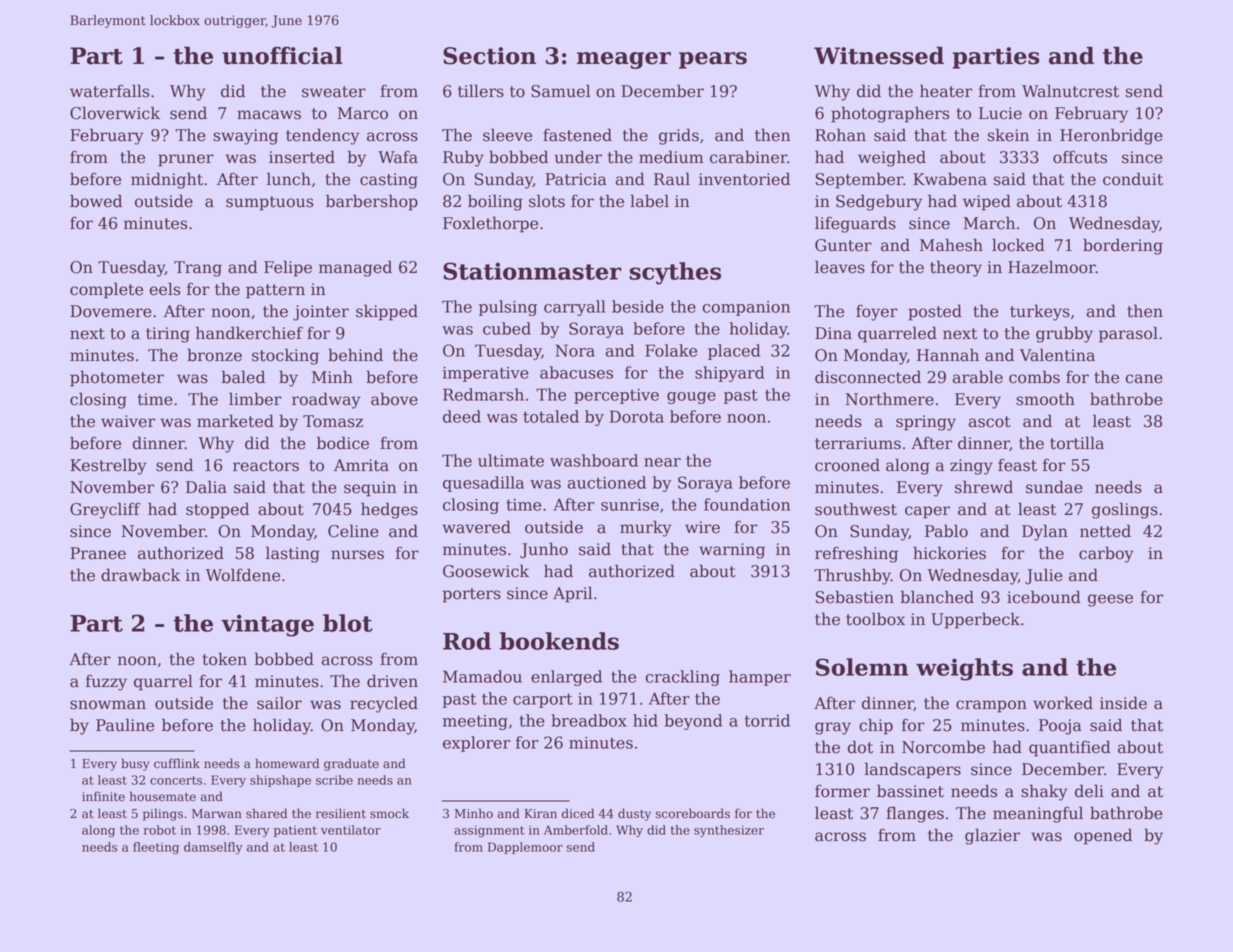  Describe the element at coordinates (879, 55) in the screenshot. I see `Witnessed` at that location.
